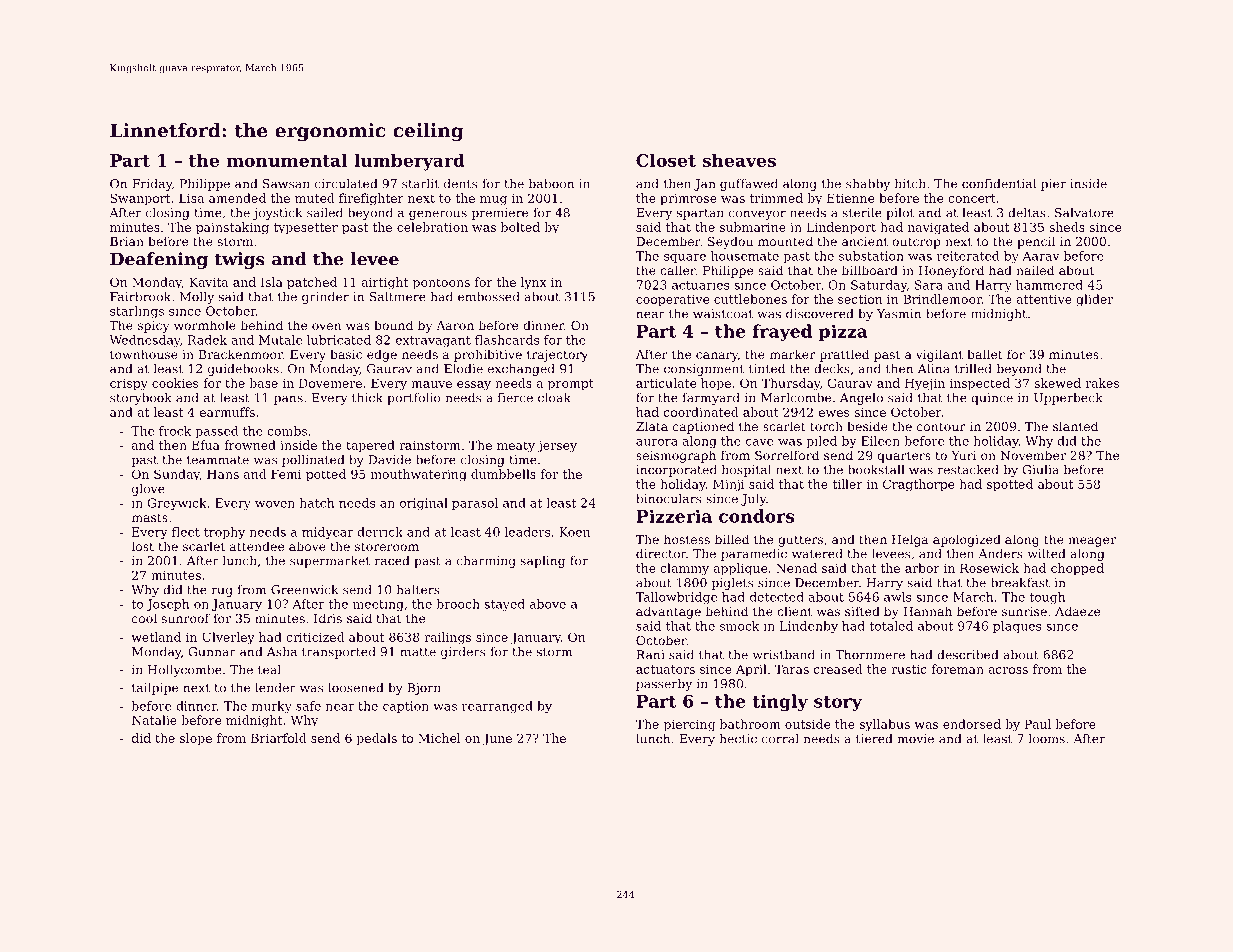  I want to click on bookstall, so click(876, 470).
